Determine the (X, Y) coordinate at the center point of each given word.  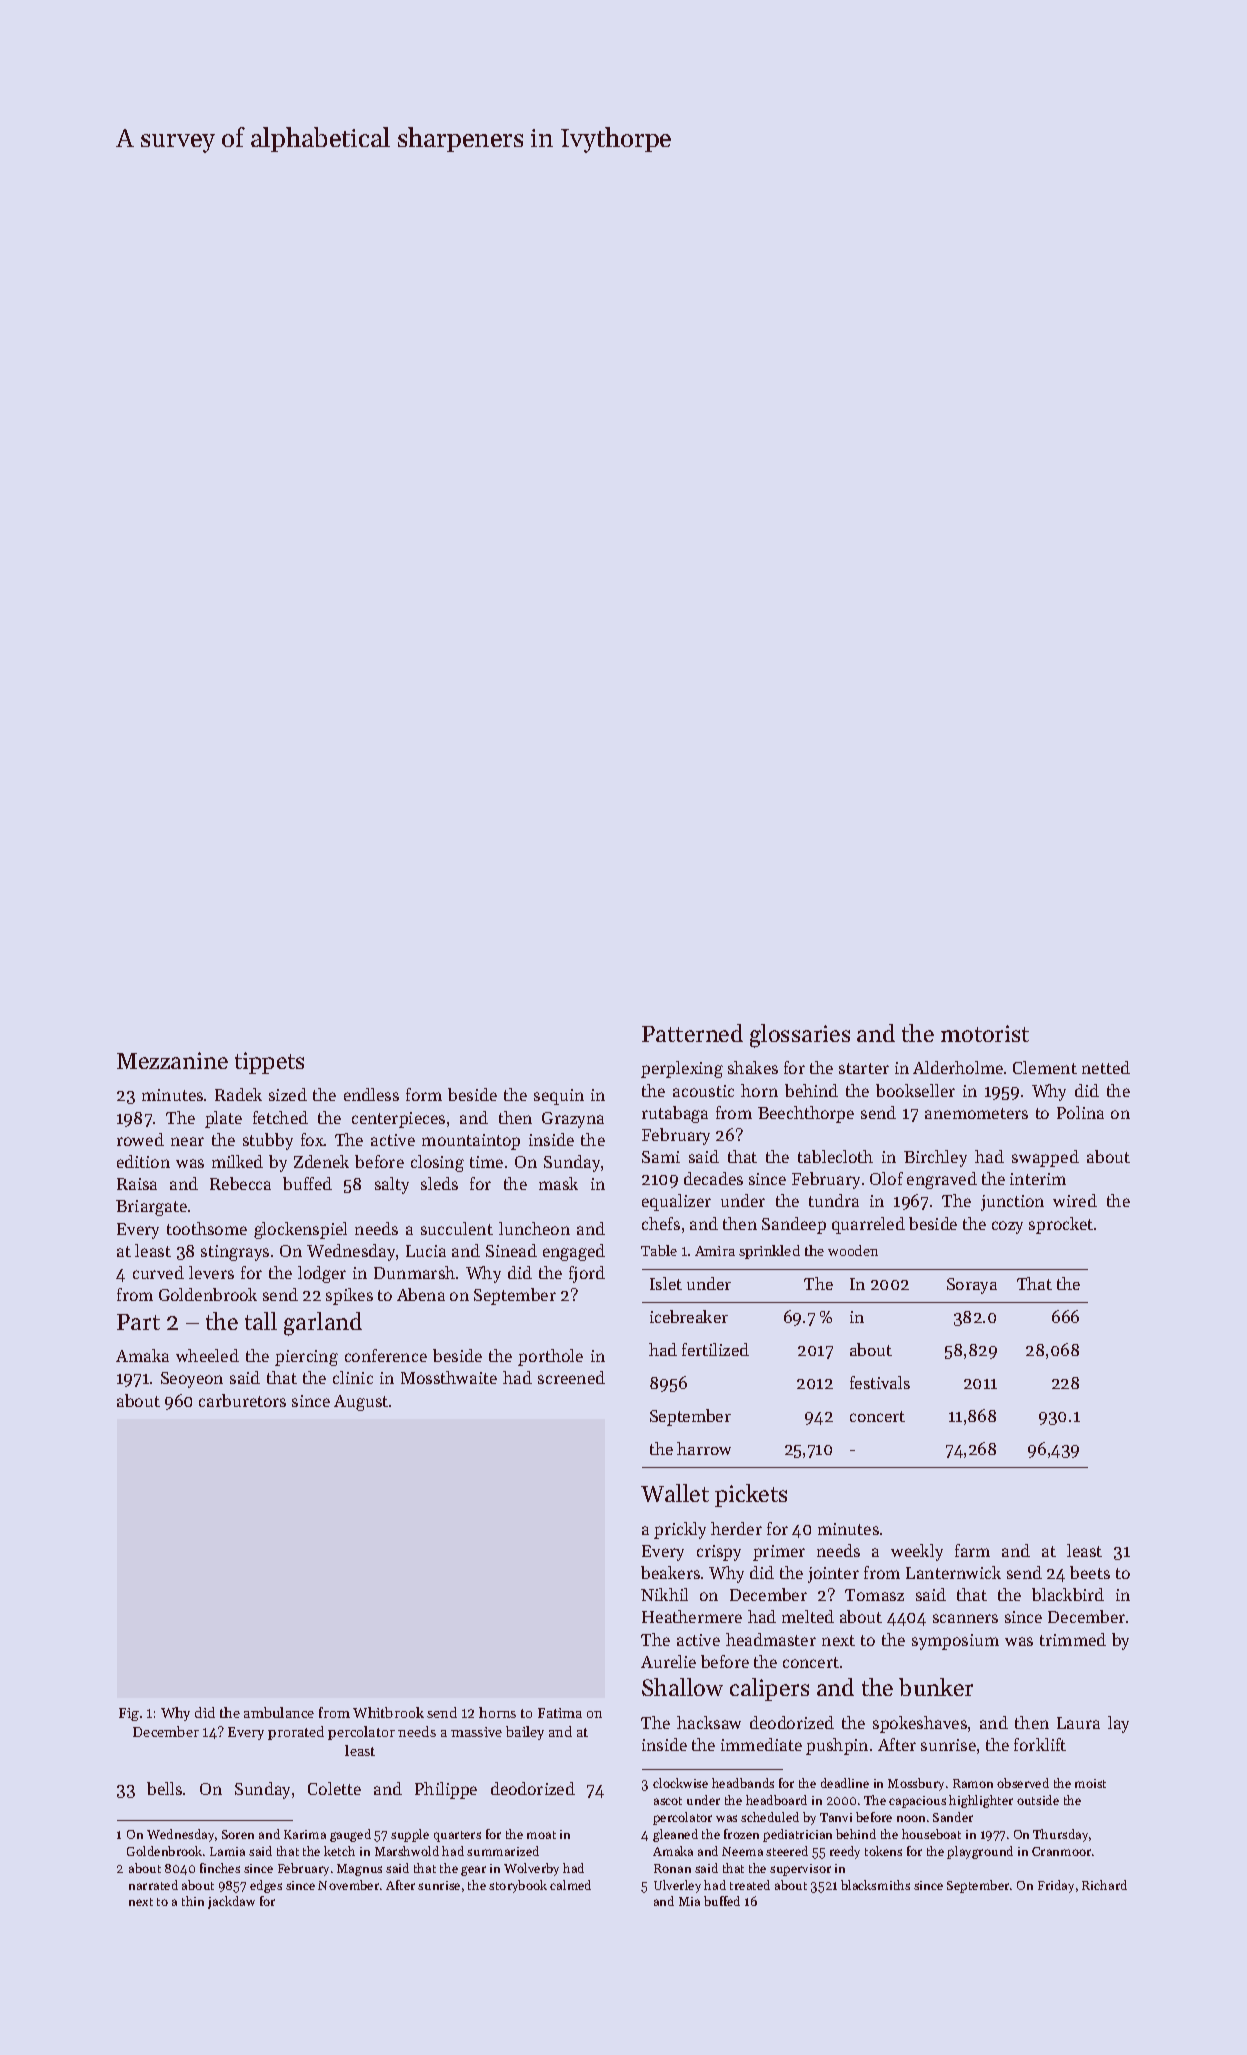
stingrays (235, 1253)
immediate (761, 1744)
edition (143, 1161)
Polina (1080, 1112)
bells (164, 1788)
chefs (661, 1223)
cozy (1007, 1227)
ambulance (279, 1712)
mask (558, 1183)
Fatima (560, 1713)
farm (972, 1550)
